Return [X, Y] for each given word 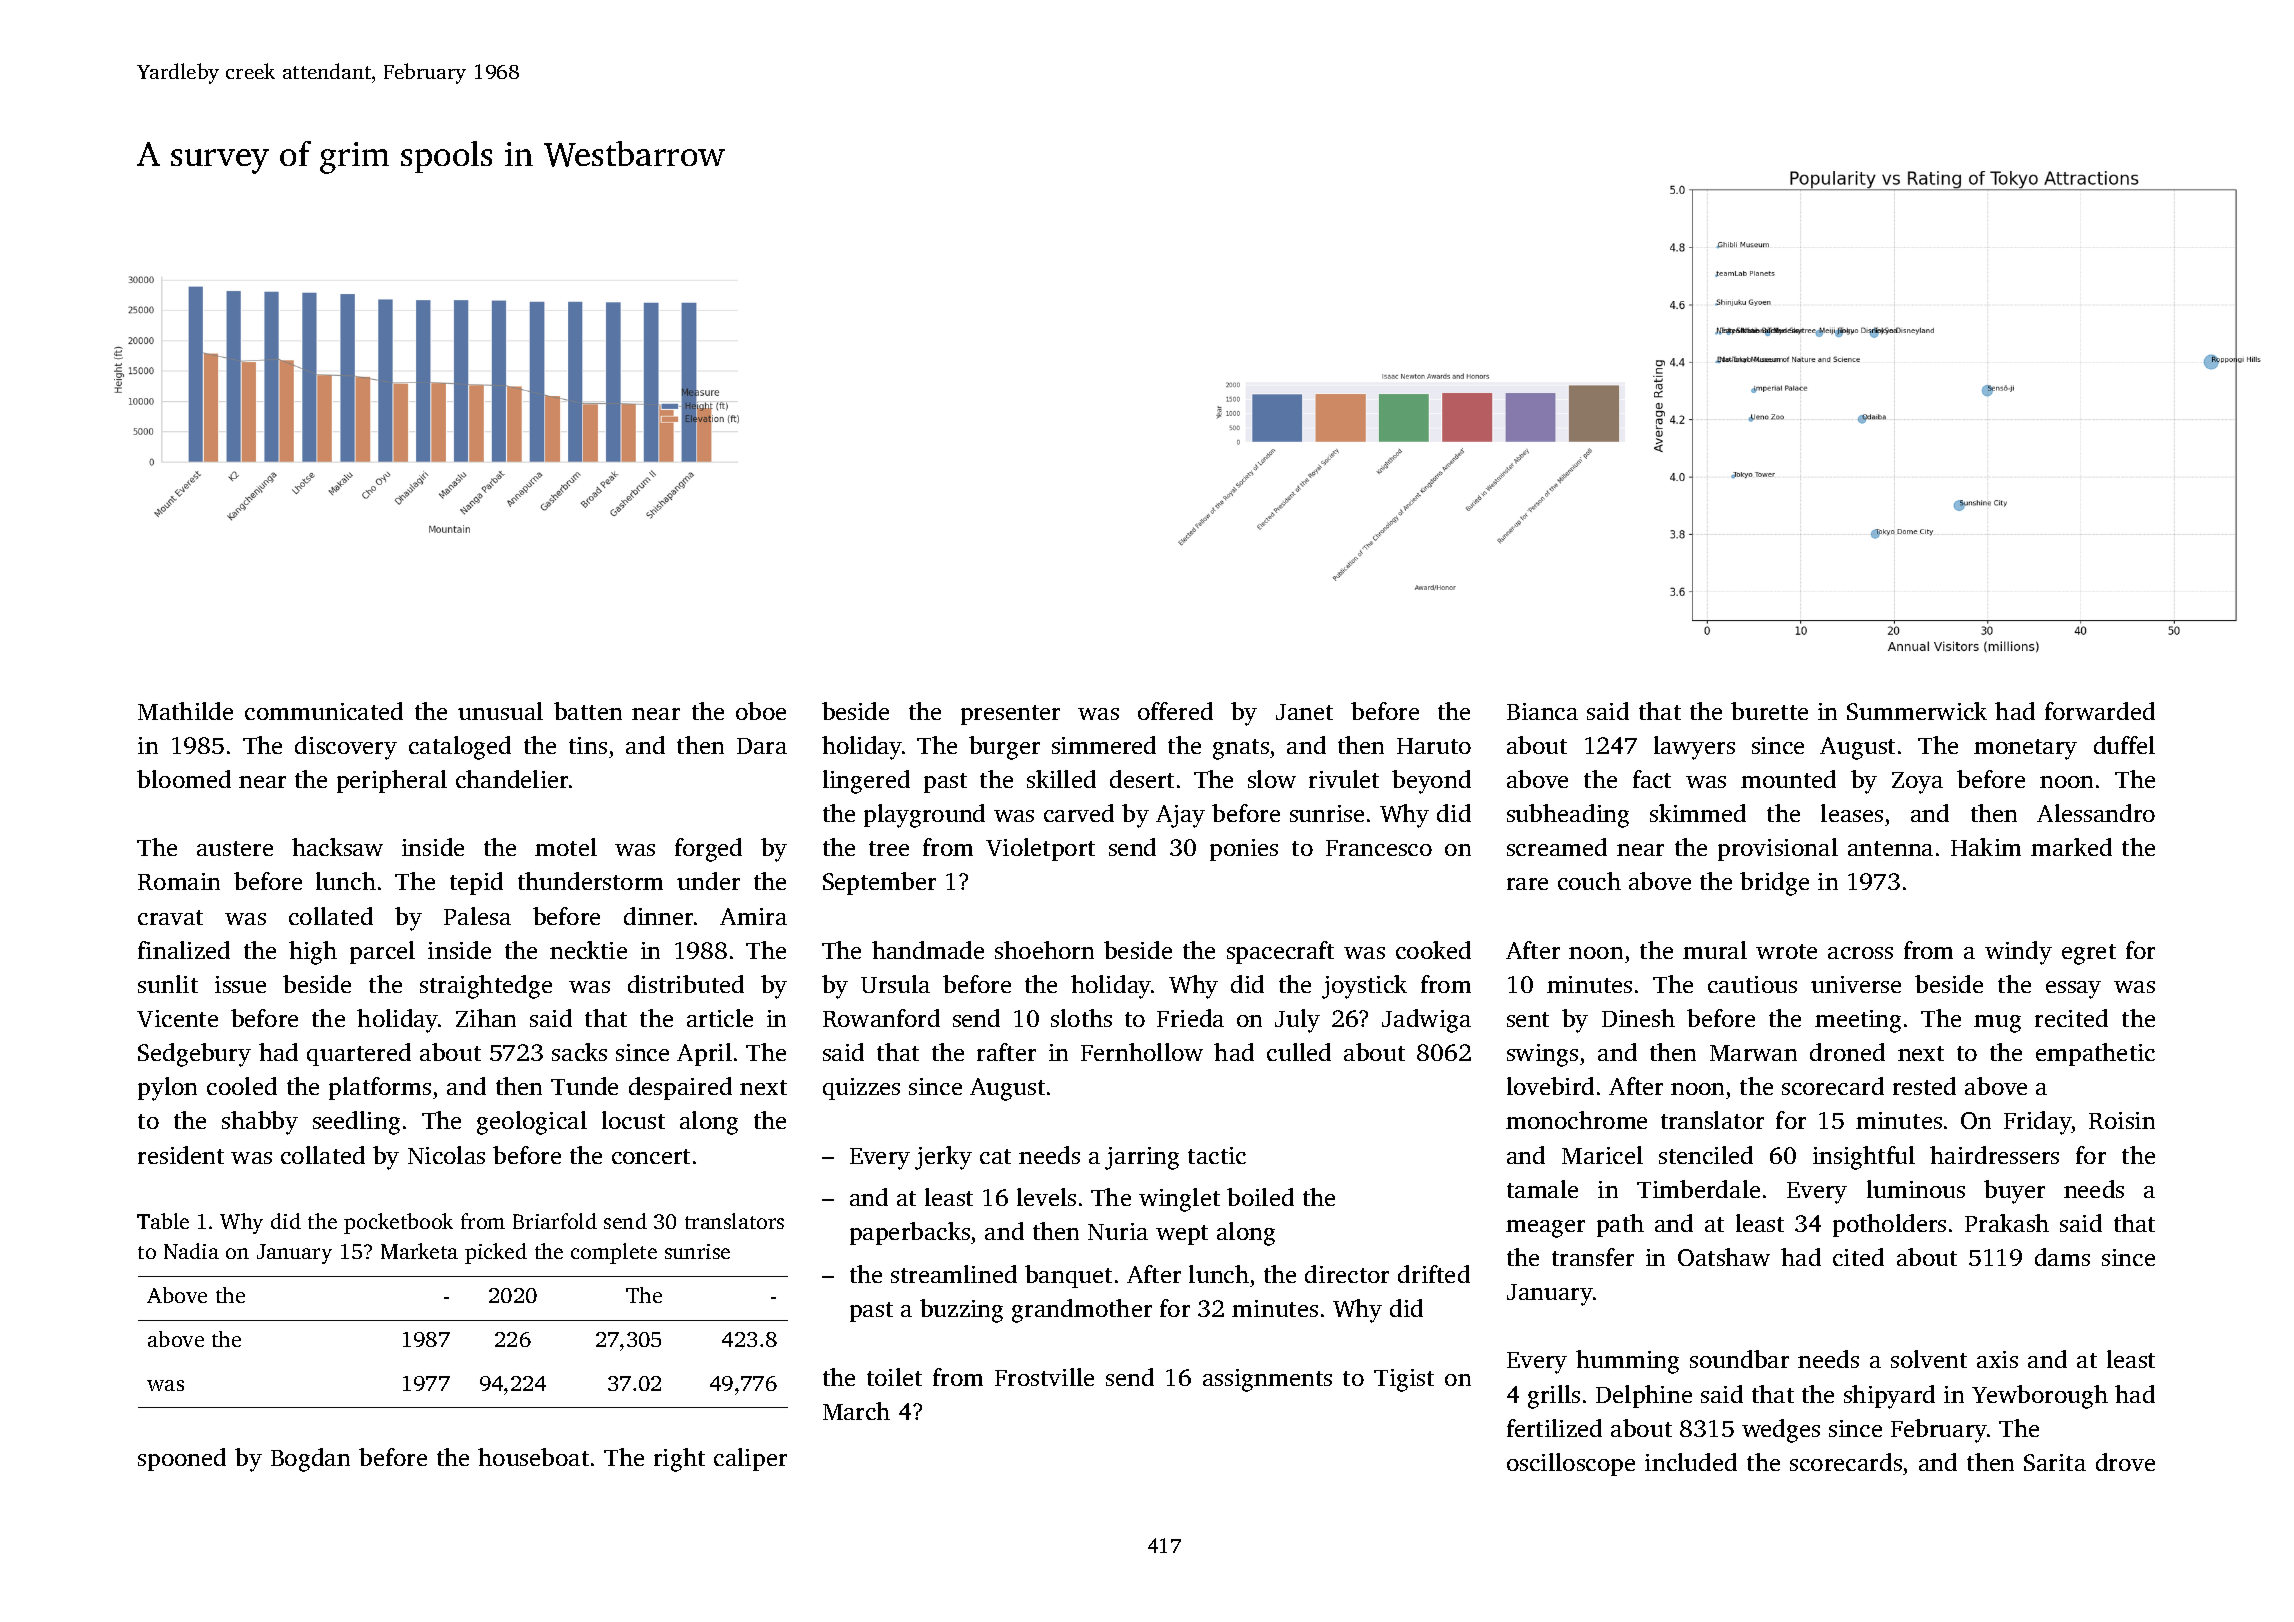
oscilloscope [1571, 1464]
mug [1997, 1024]
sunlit [168, 984]
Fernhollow [1142, 1052]
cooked [1433, 950]
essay [2073, 990]
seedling [356, 1123]
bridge [1774, 884]
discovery [346, 748]
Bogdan [310, 1460]
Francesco [1379, 848]
